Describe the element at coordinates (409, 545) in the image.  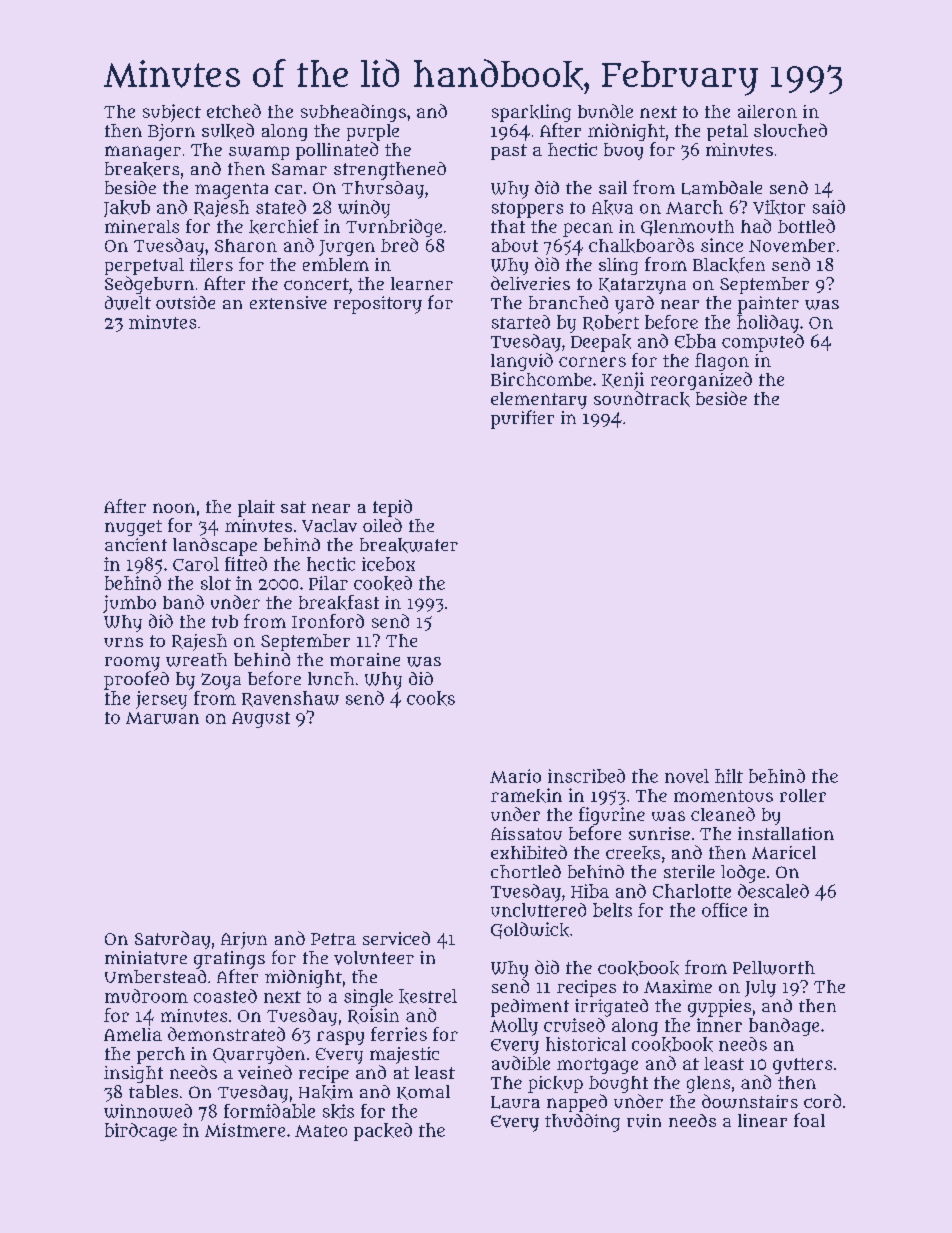
I see `breakwater` at that location.
